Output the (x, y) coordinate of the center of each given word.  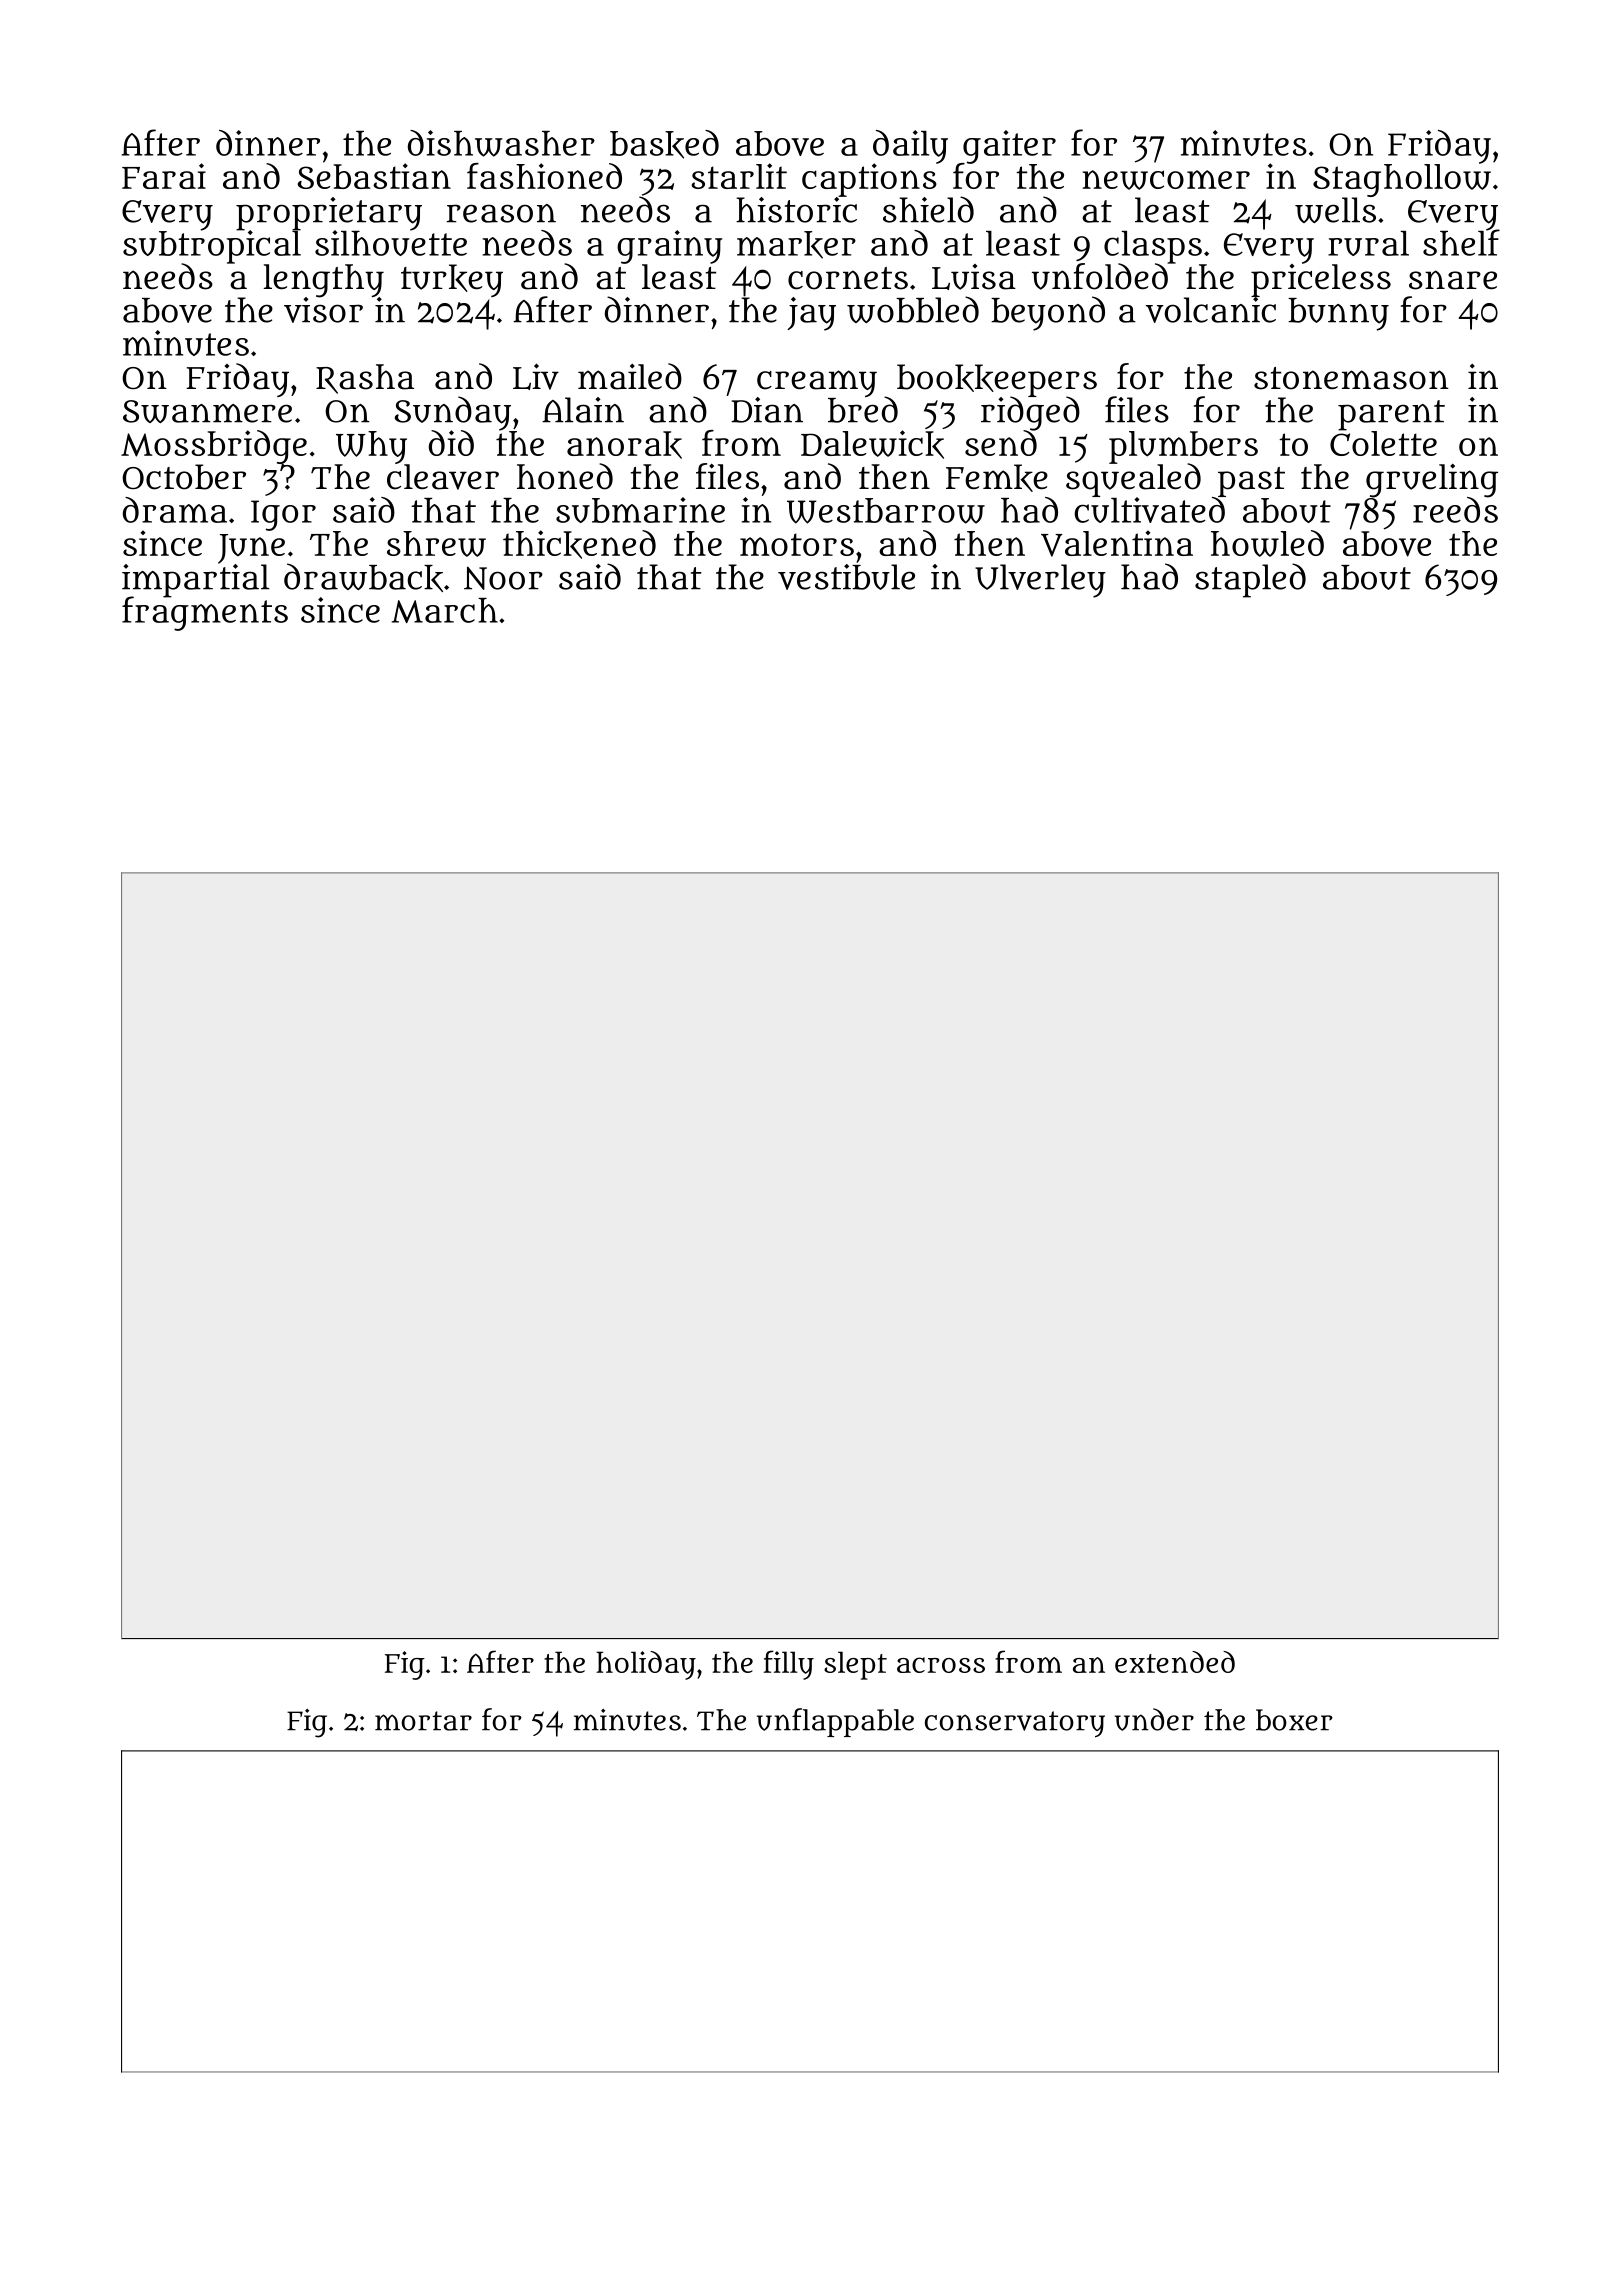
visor (323, 310)
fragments (205, 614)
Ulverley (1040, 581)
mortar (423, 1721)
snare (1453, 280)
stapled (1250, 580)
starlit (739, 176)
